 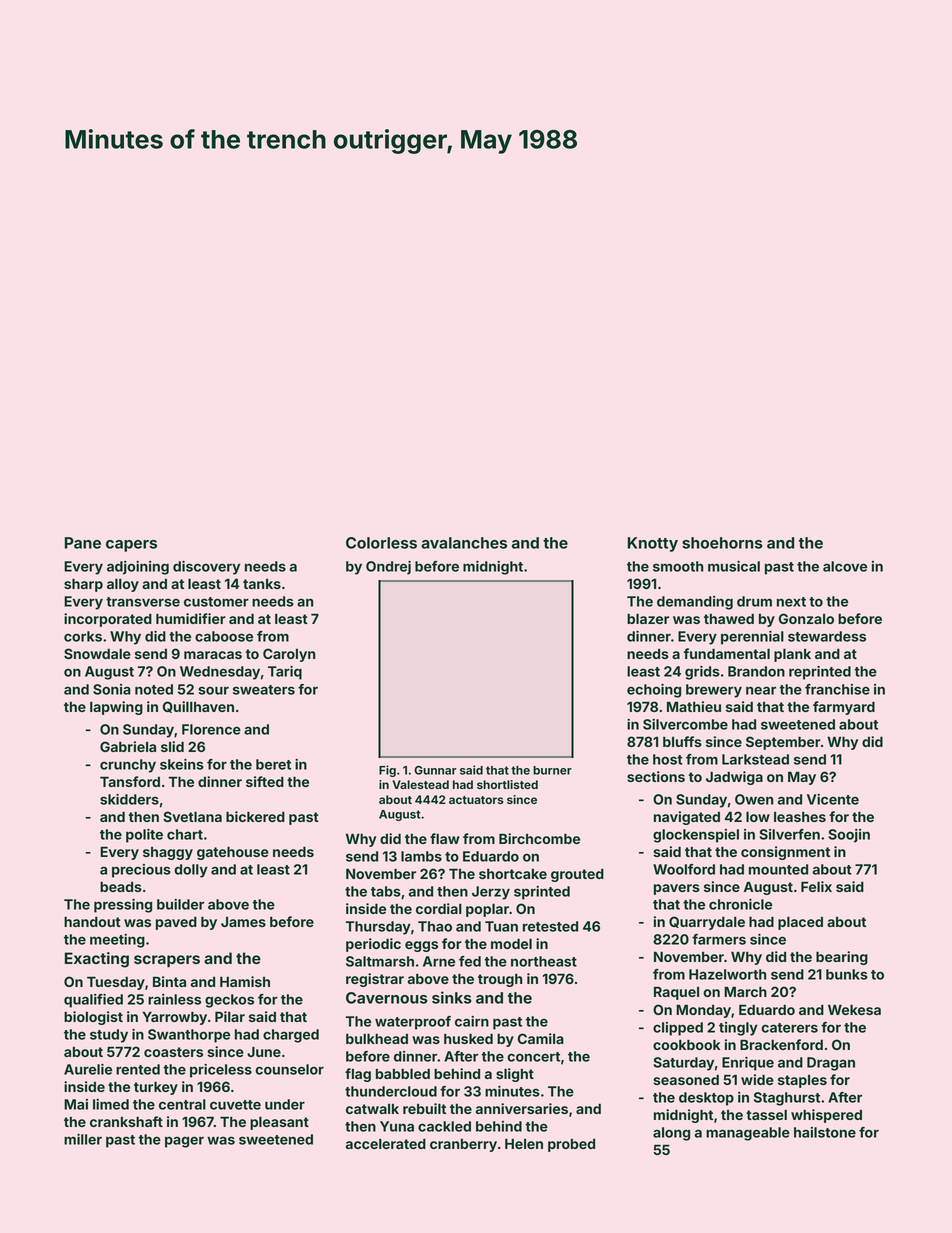 I want to click on James, so click(x=243, y=922).
